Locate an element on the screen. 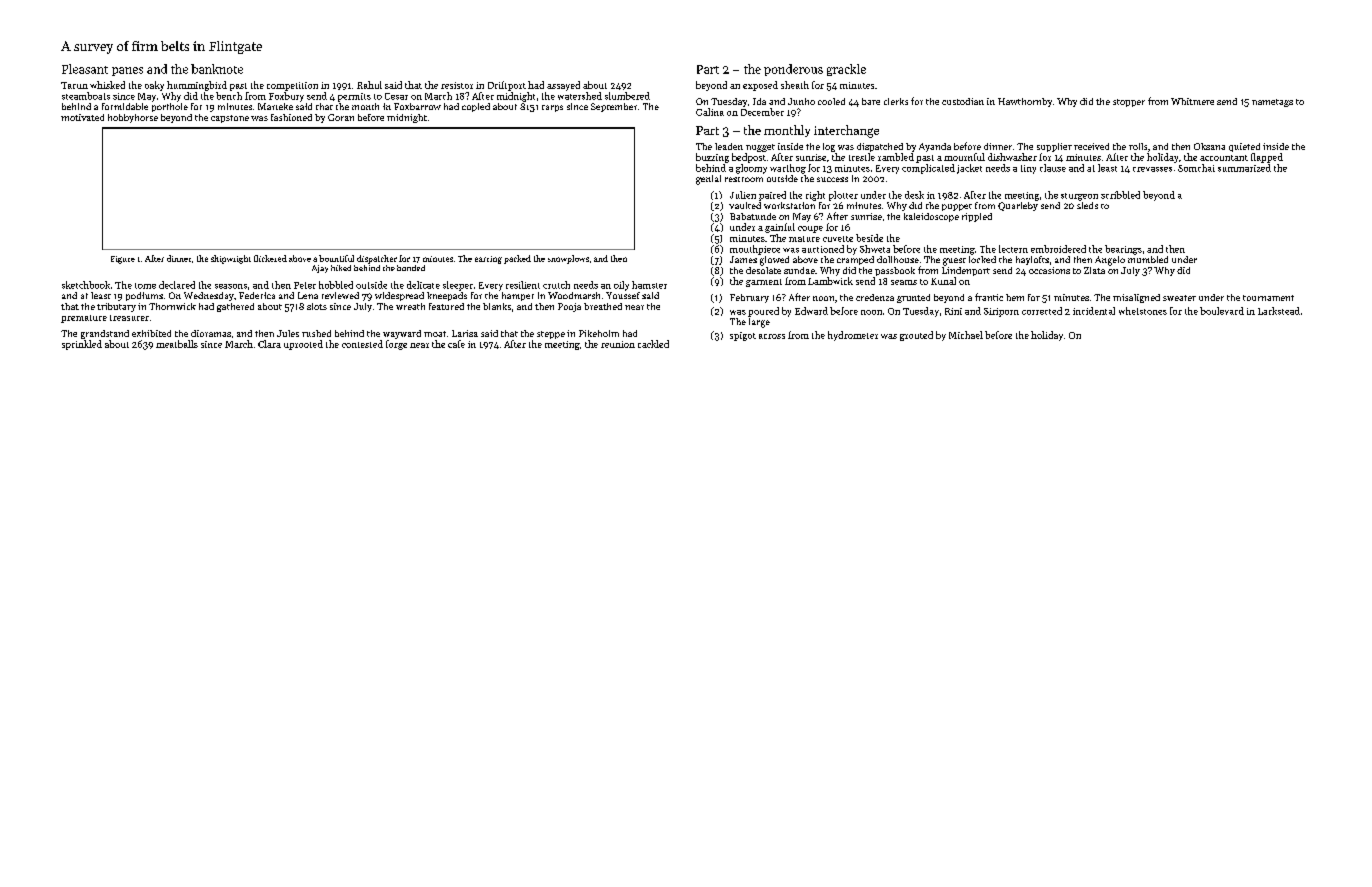  delicate is located at coordinates (423, 285).
